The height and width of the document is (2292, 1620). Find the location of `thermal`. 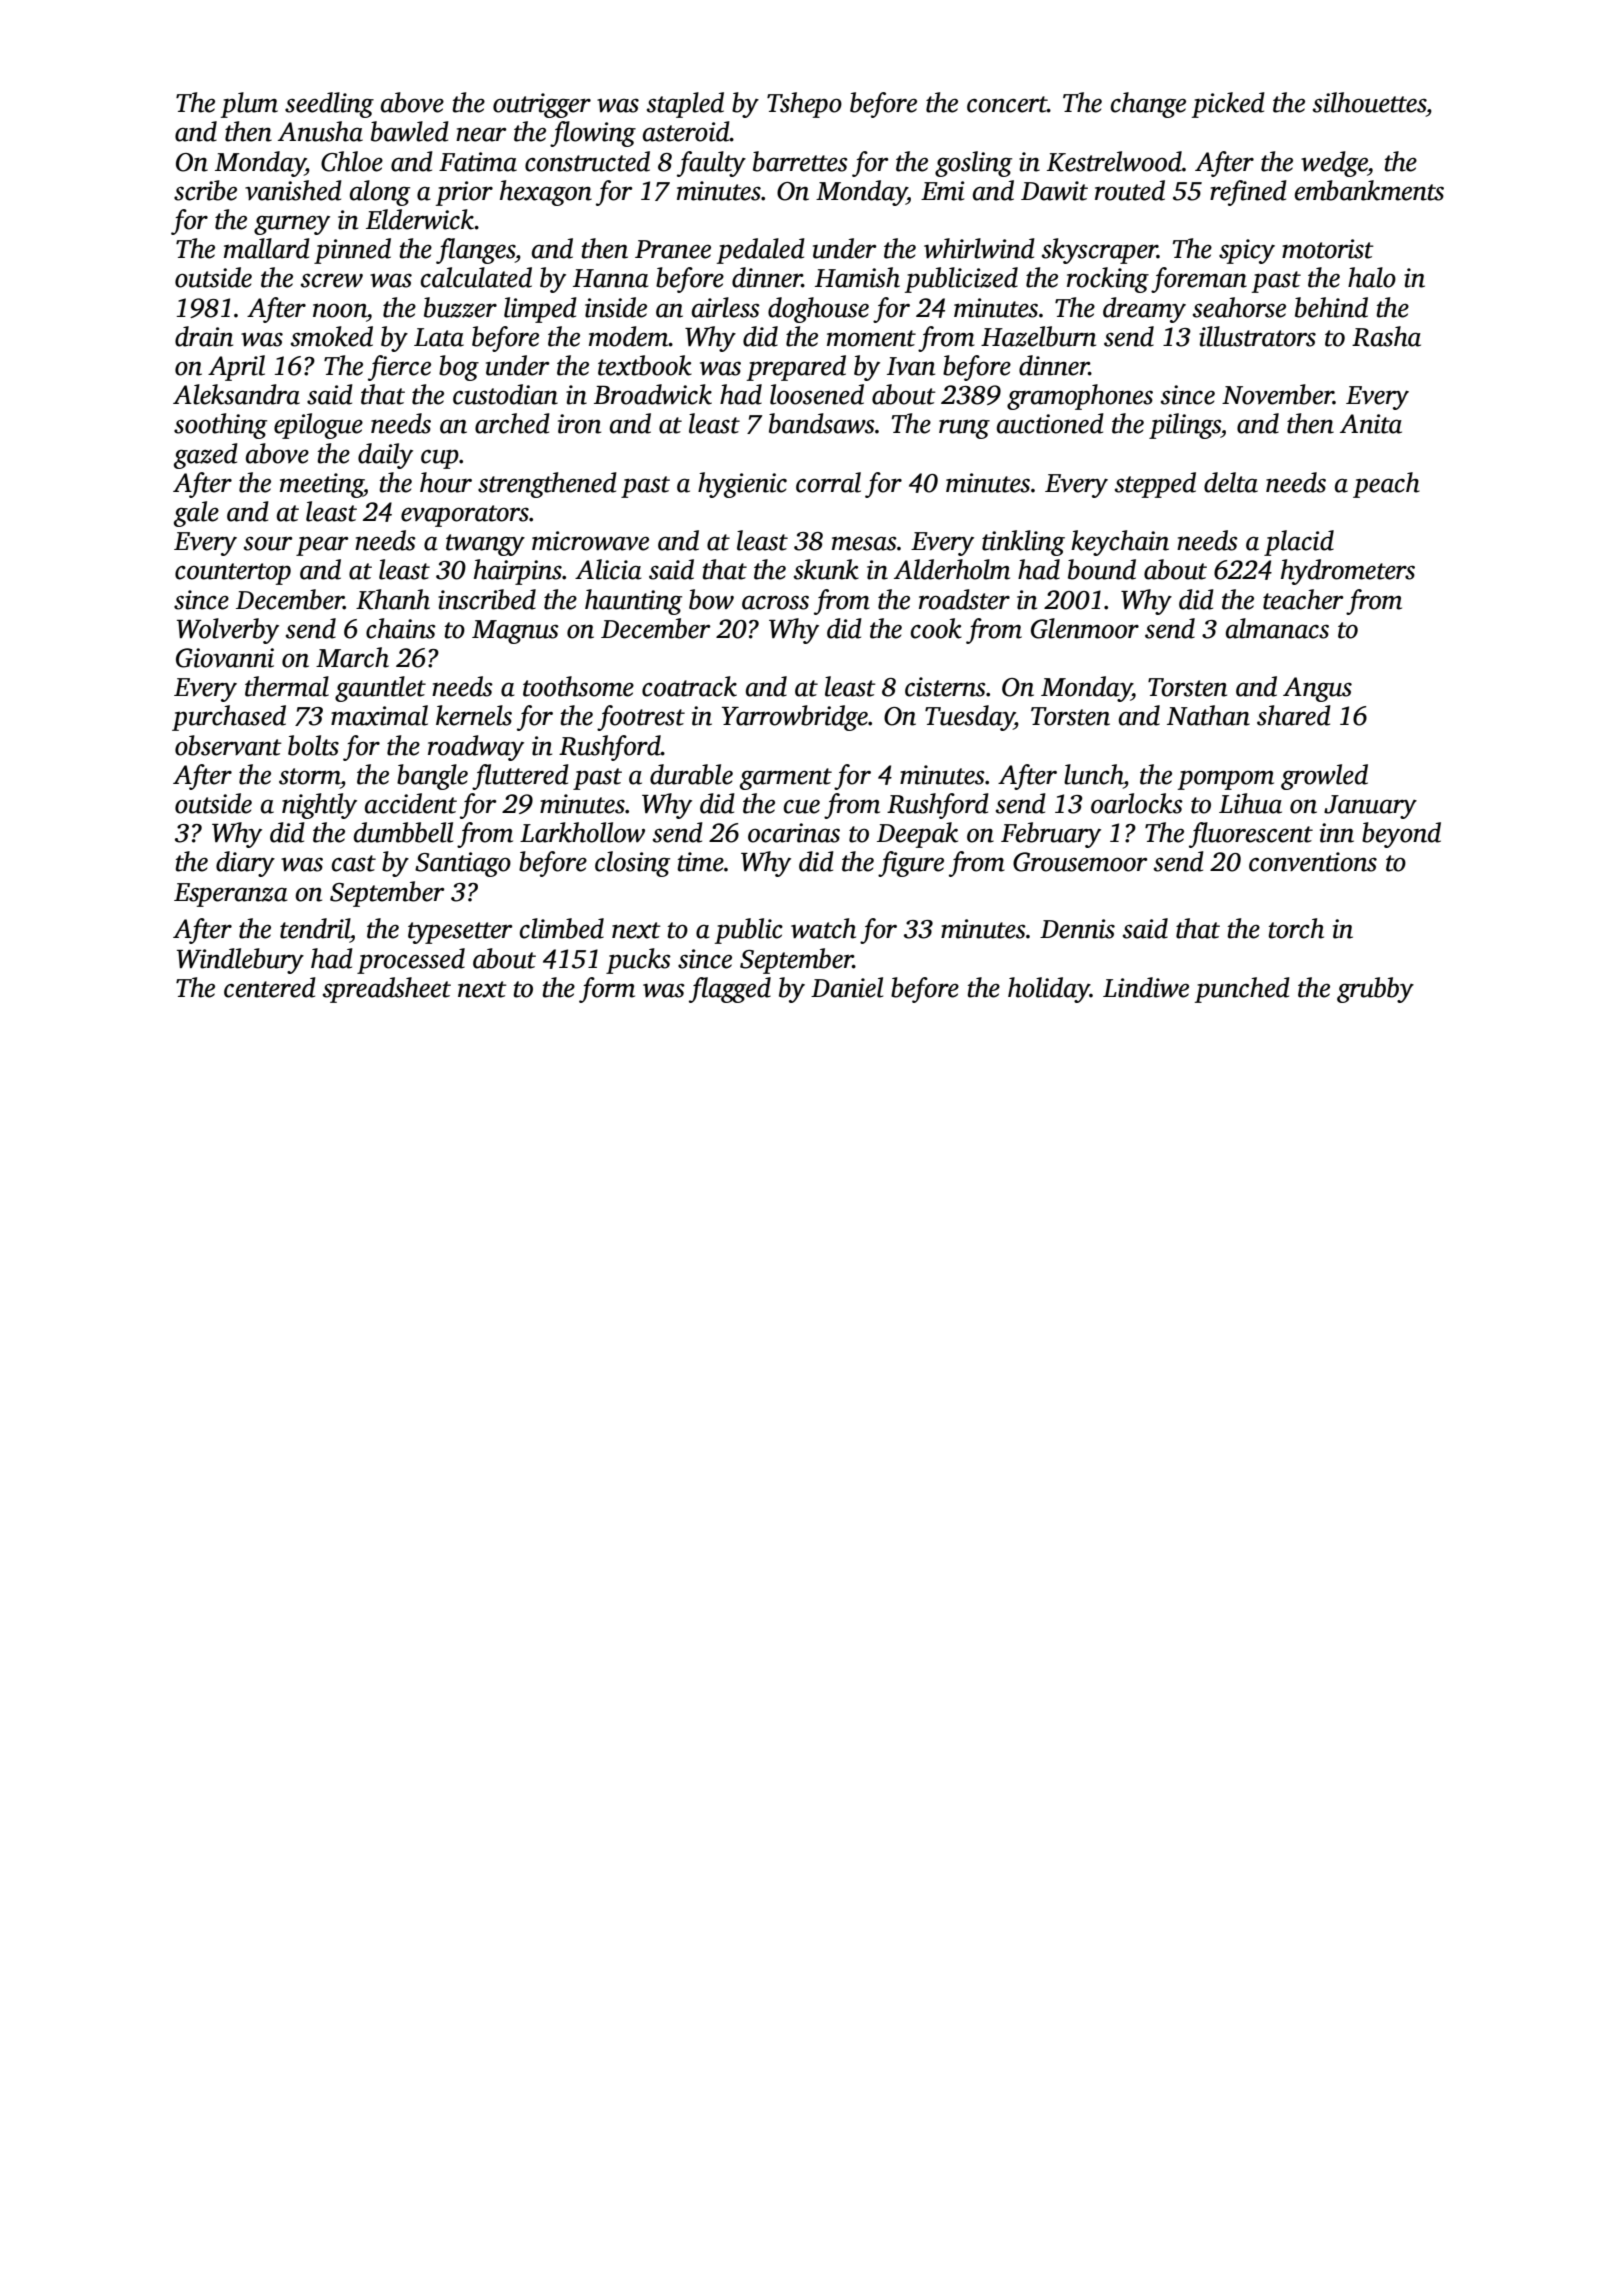

thermal is located at coordinates (287, 686).
